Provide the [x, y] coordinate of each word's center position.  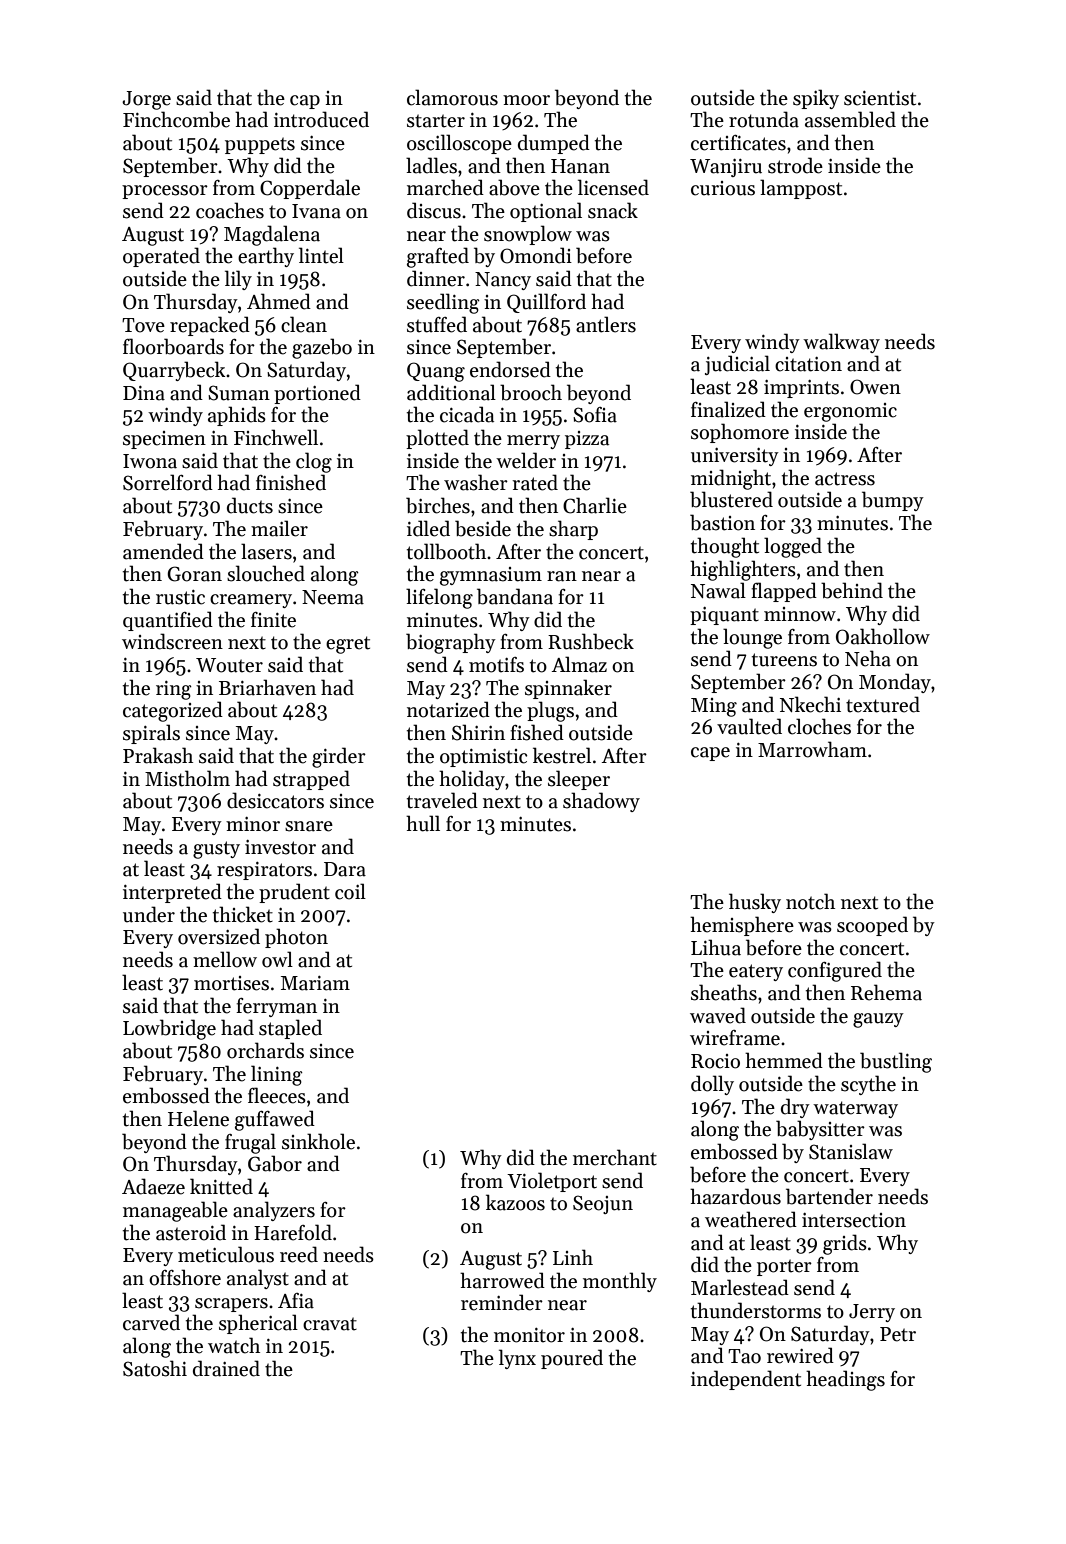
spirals [151, 734]
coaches [230, 210]
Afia [296, 1301]
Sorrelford [168, 482]
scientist [880, 98]
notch [810, 901]
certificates [738, 143]
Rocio [715, 1061]
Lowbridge [169, 1029]
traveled [442, 800]
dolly [712, 1085]
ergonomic [850, 412]
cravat [330, 1324]
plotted [437, 439]
